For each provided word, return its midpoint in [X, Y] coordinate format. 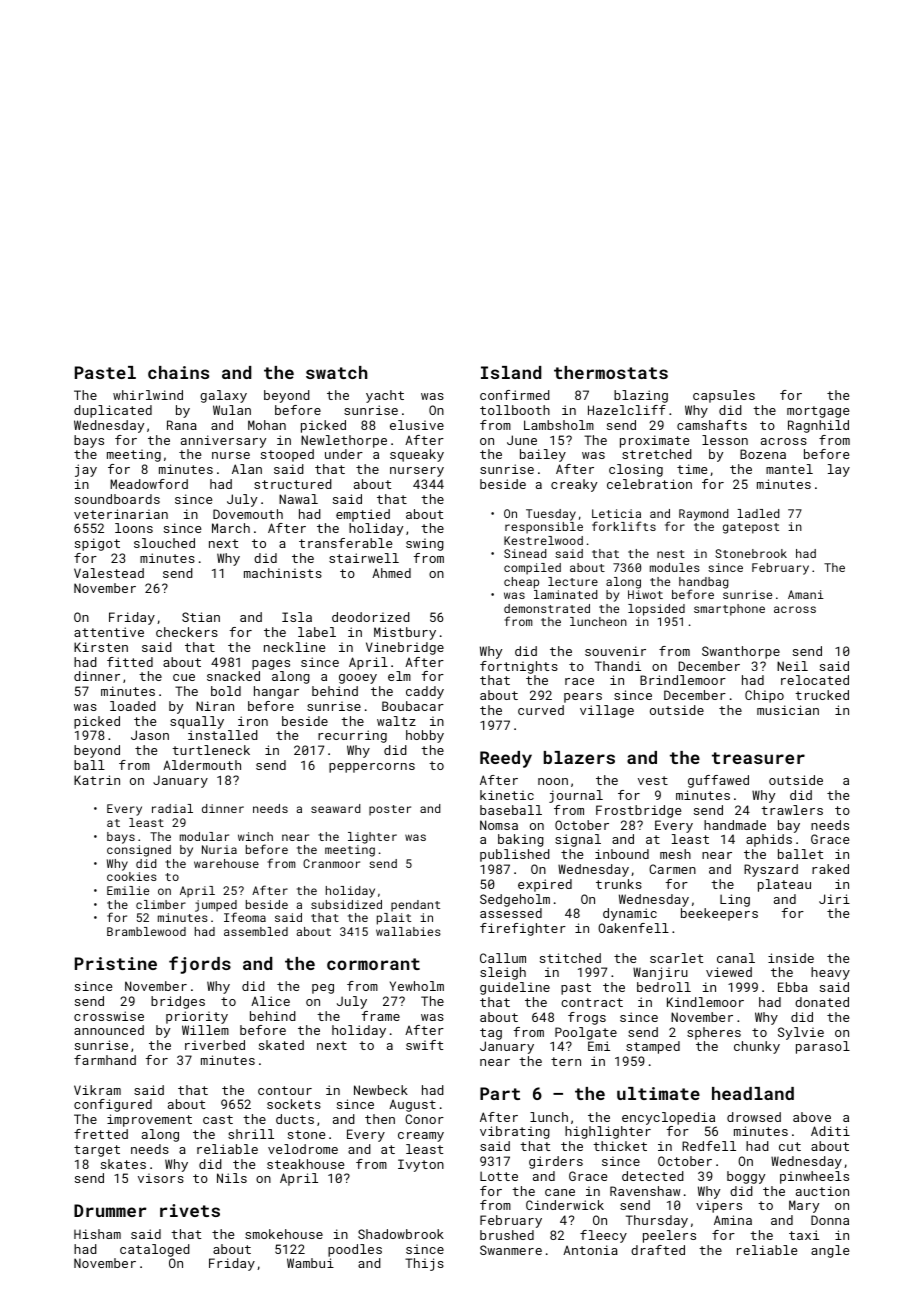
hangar [276, 692]
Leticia [616, 513]
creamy [421, 1137]
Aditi [830, 1131]
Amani [806, 594]
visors [161, 1178]
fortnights [519, 667]
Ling [735, 900]
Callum [503, 958]
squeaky [417, 455]
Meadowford [149, 484]
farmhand [105, 1060]
